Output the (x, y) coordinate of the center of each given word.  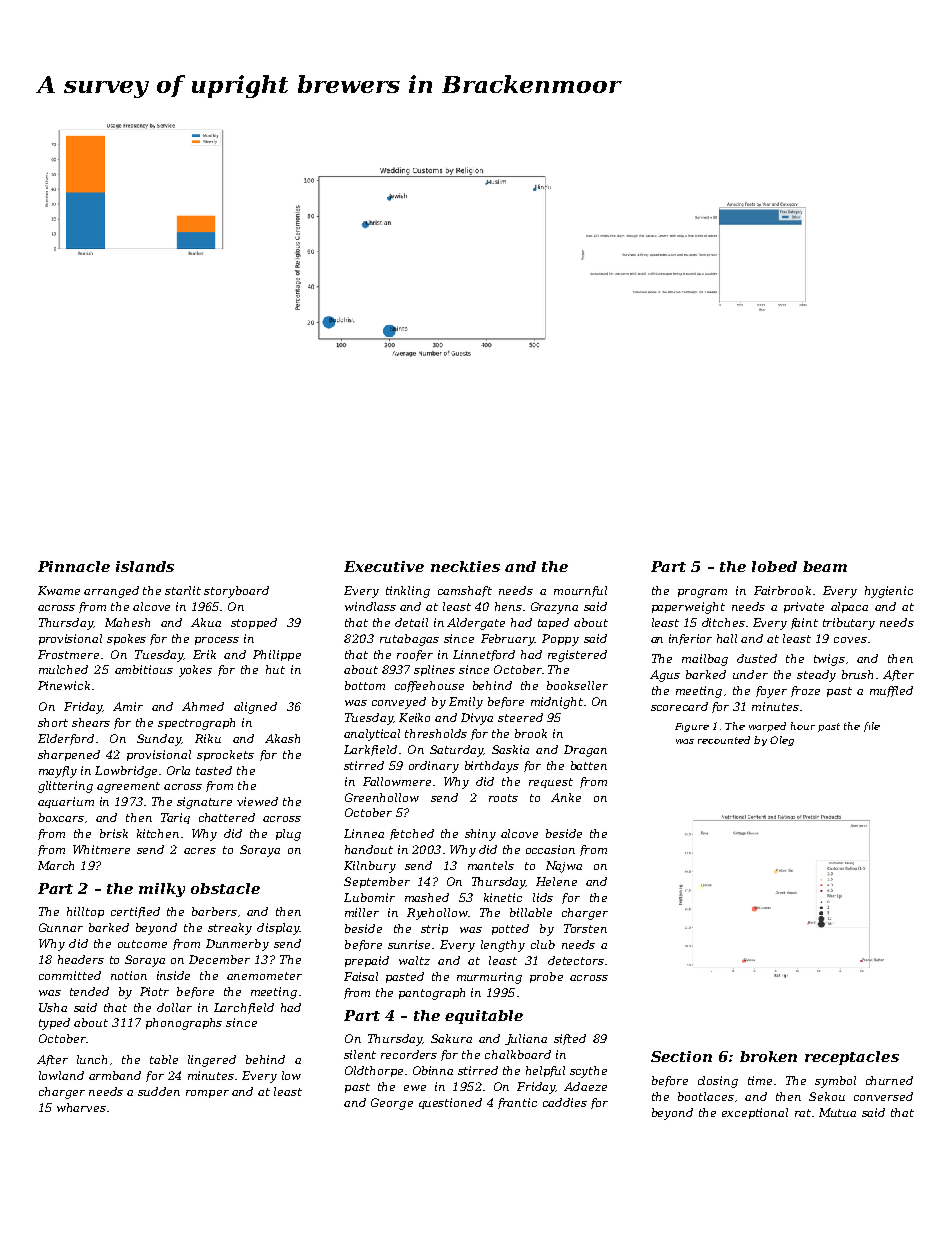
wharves (81, 1107)
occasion (550, 849)
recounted (724, 740)
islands (145, 566)
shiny (480, 835)
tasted (214, 770)
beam (825, 566)
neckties (465, 566)
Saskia (510, 749)
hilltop (85, 912)
